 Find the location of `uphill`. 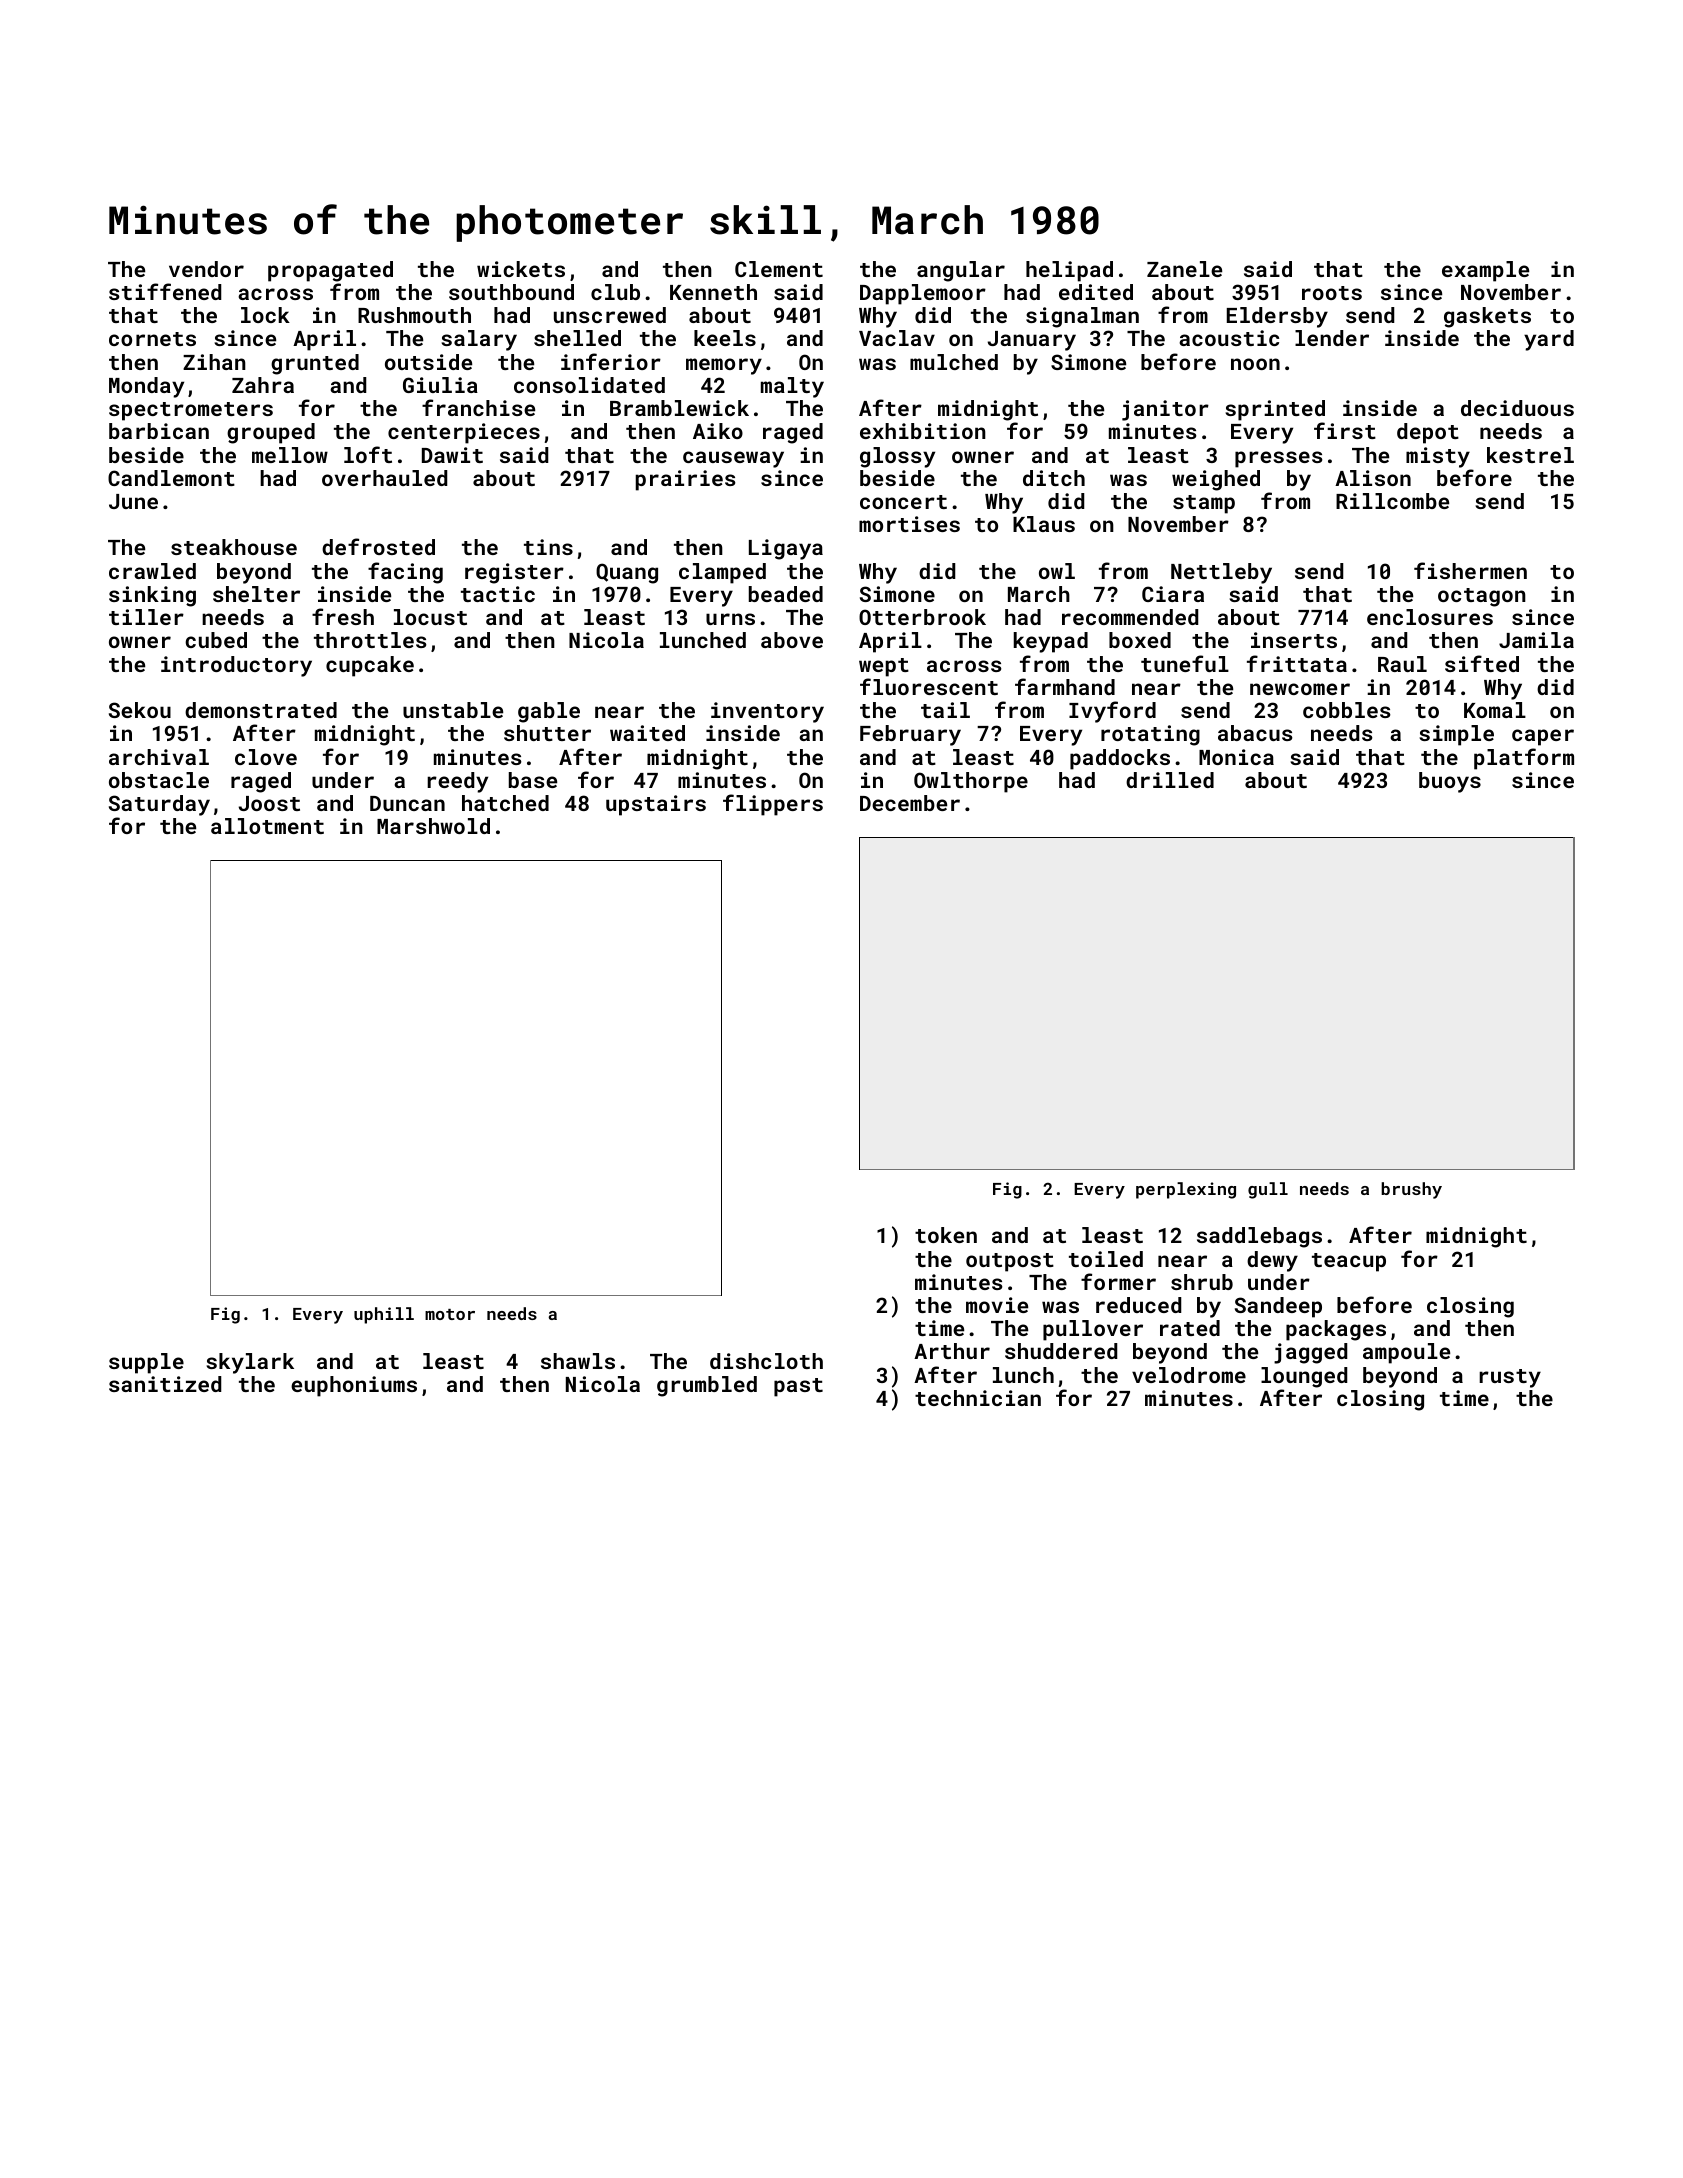

uphill is located at coordinates (384, 1315).
